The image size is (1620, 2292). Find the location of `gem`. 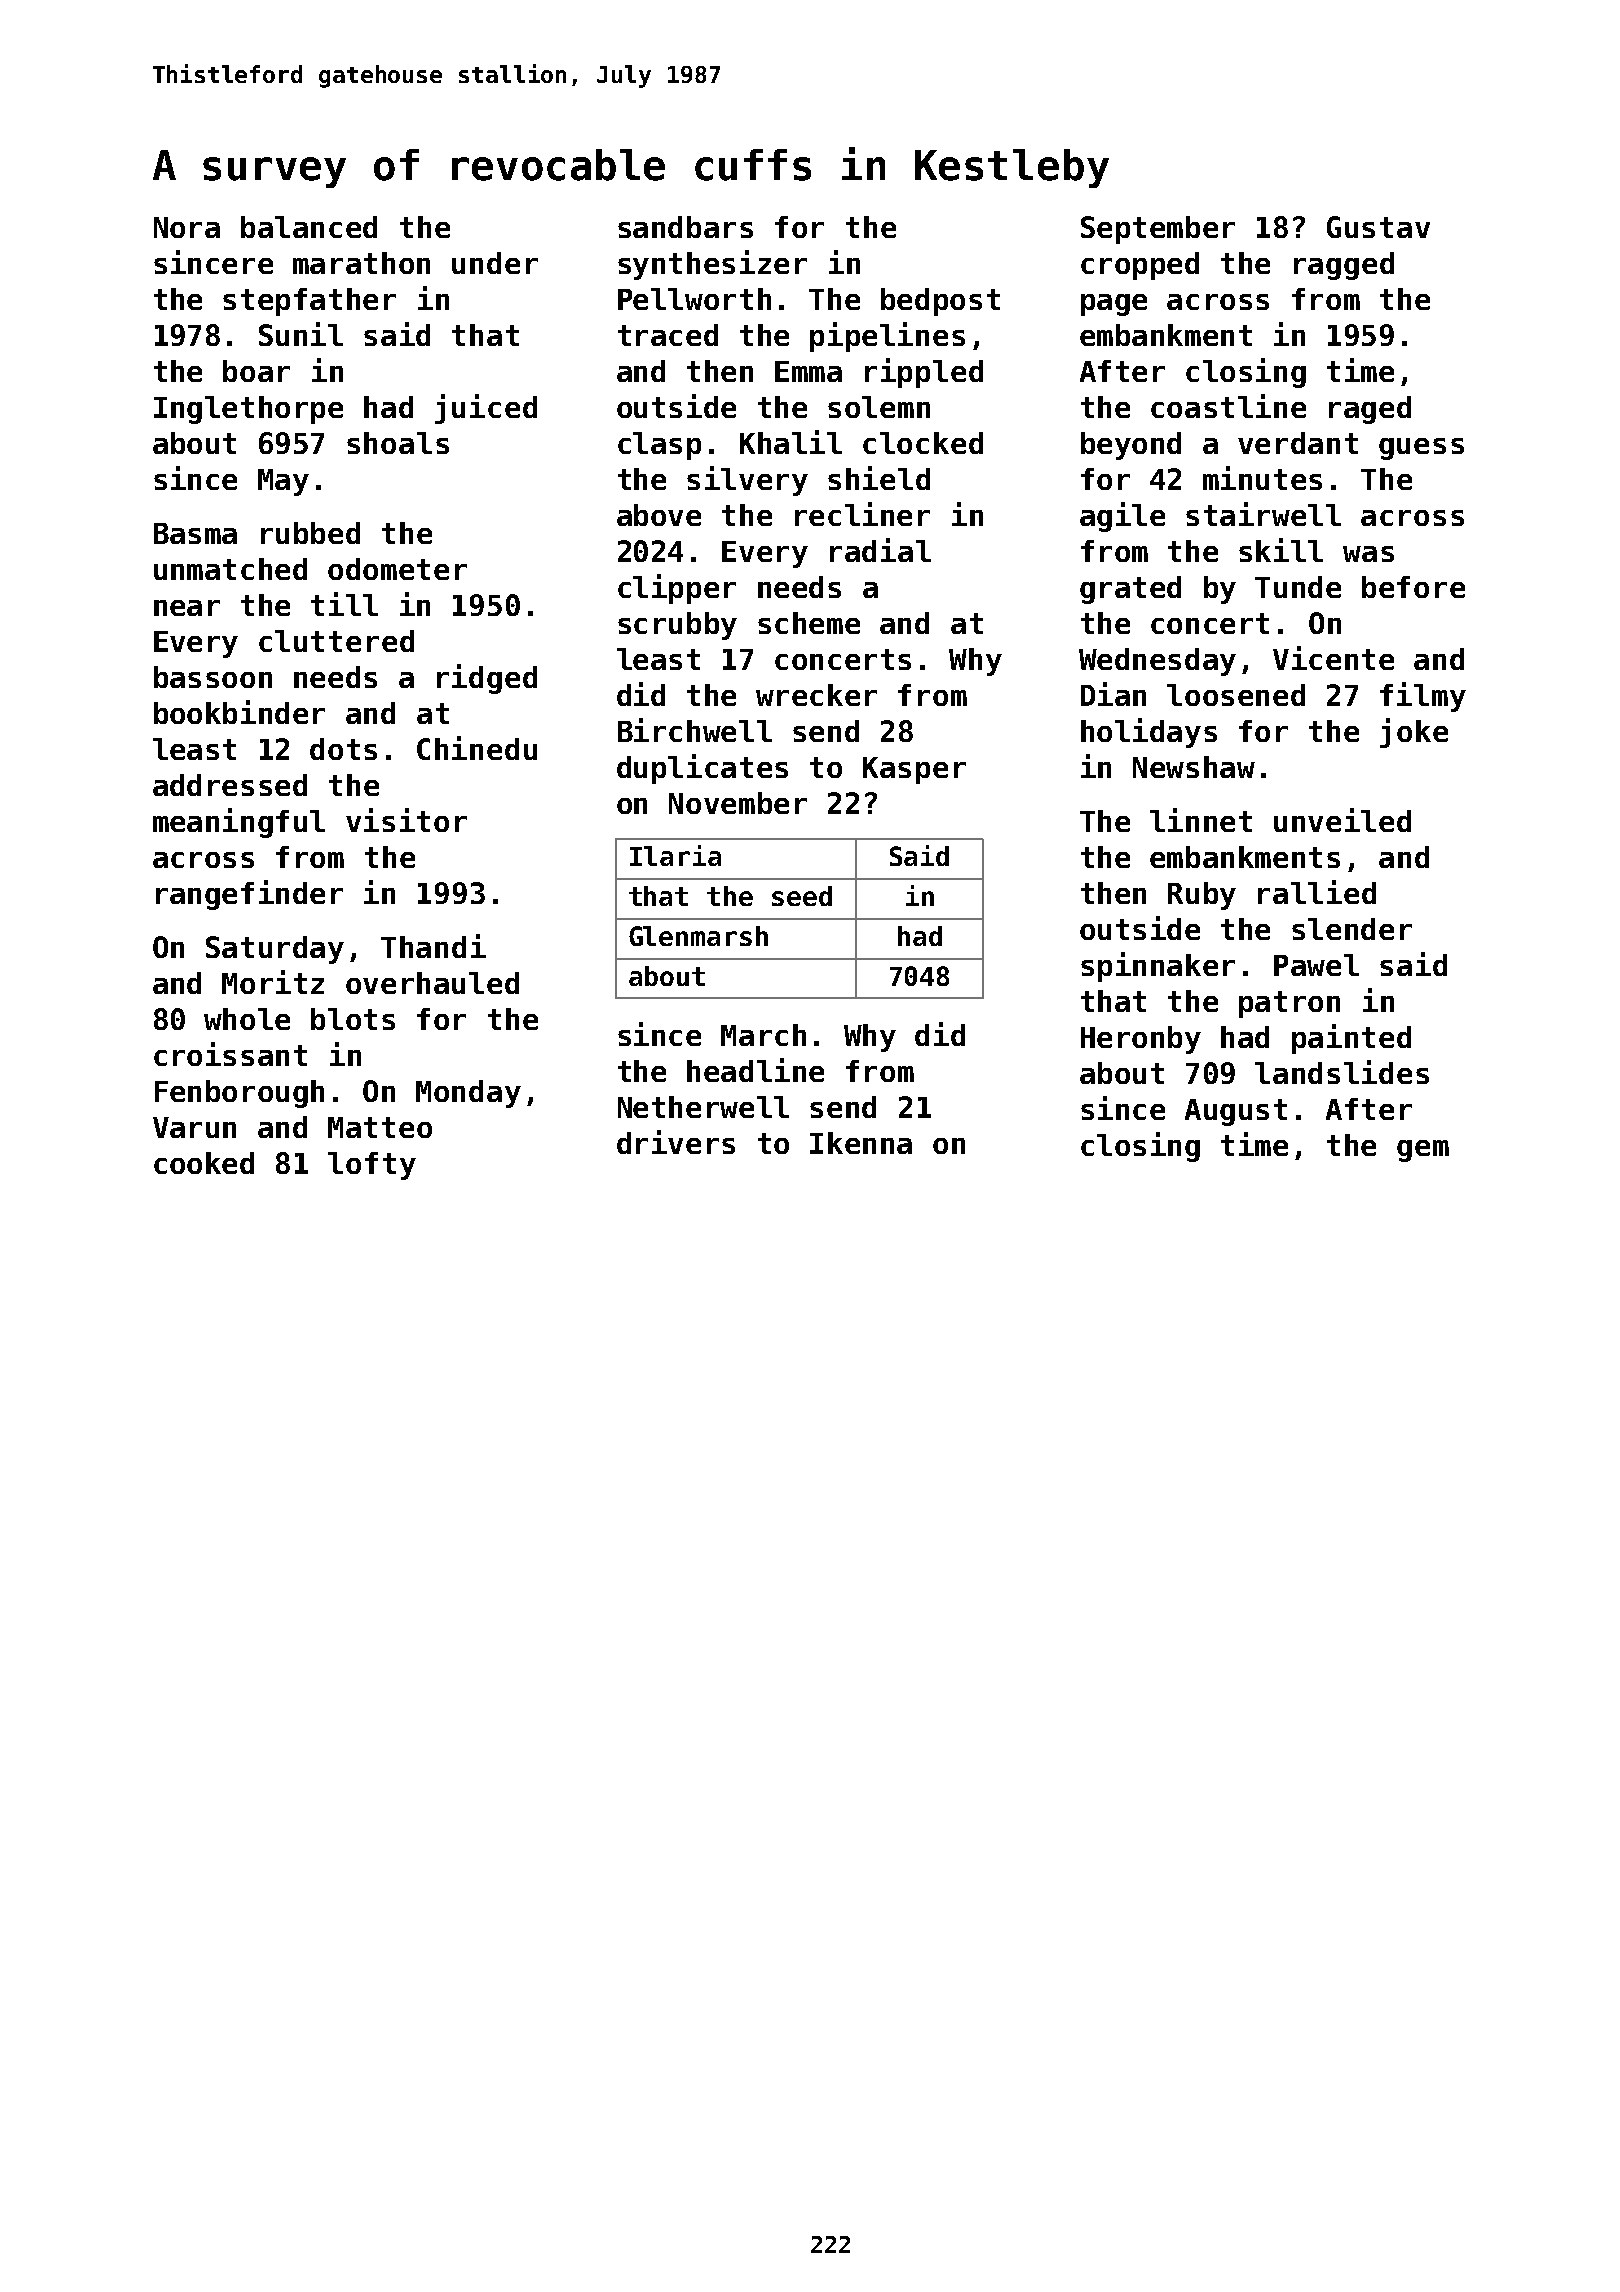

gem is located at coordinates (1423, 1151).
